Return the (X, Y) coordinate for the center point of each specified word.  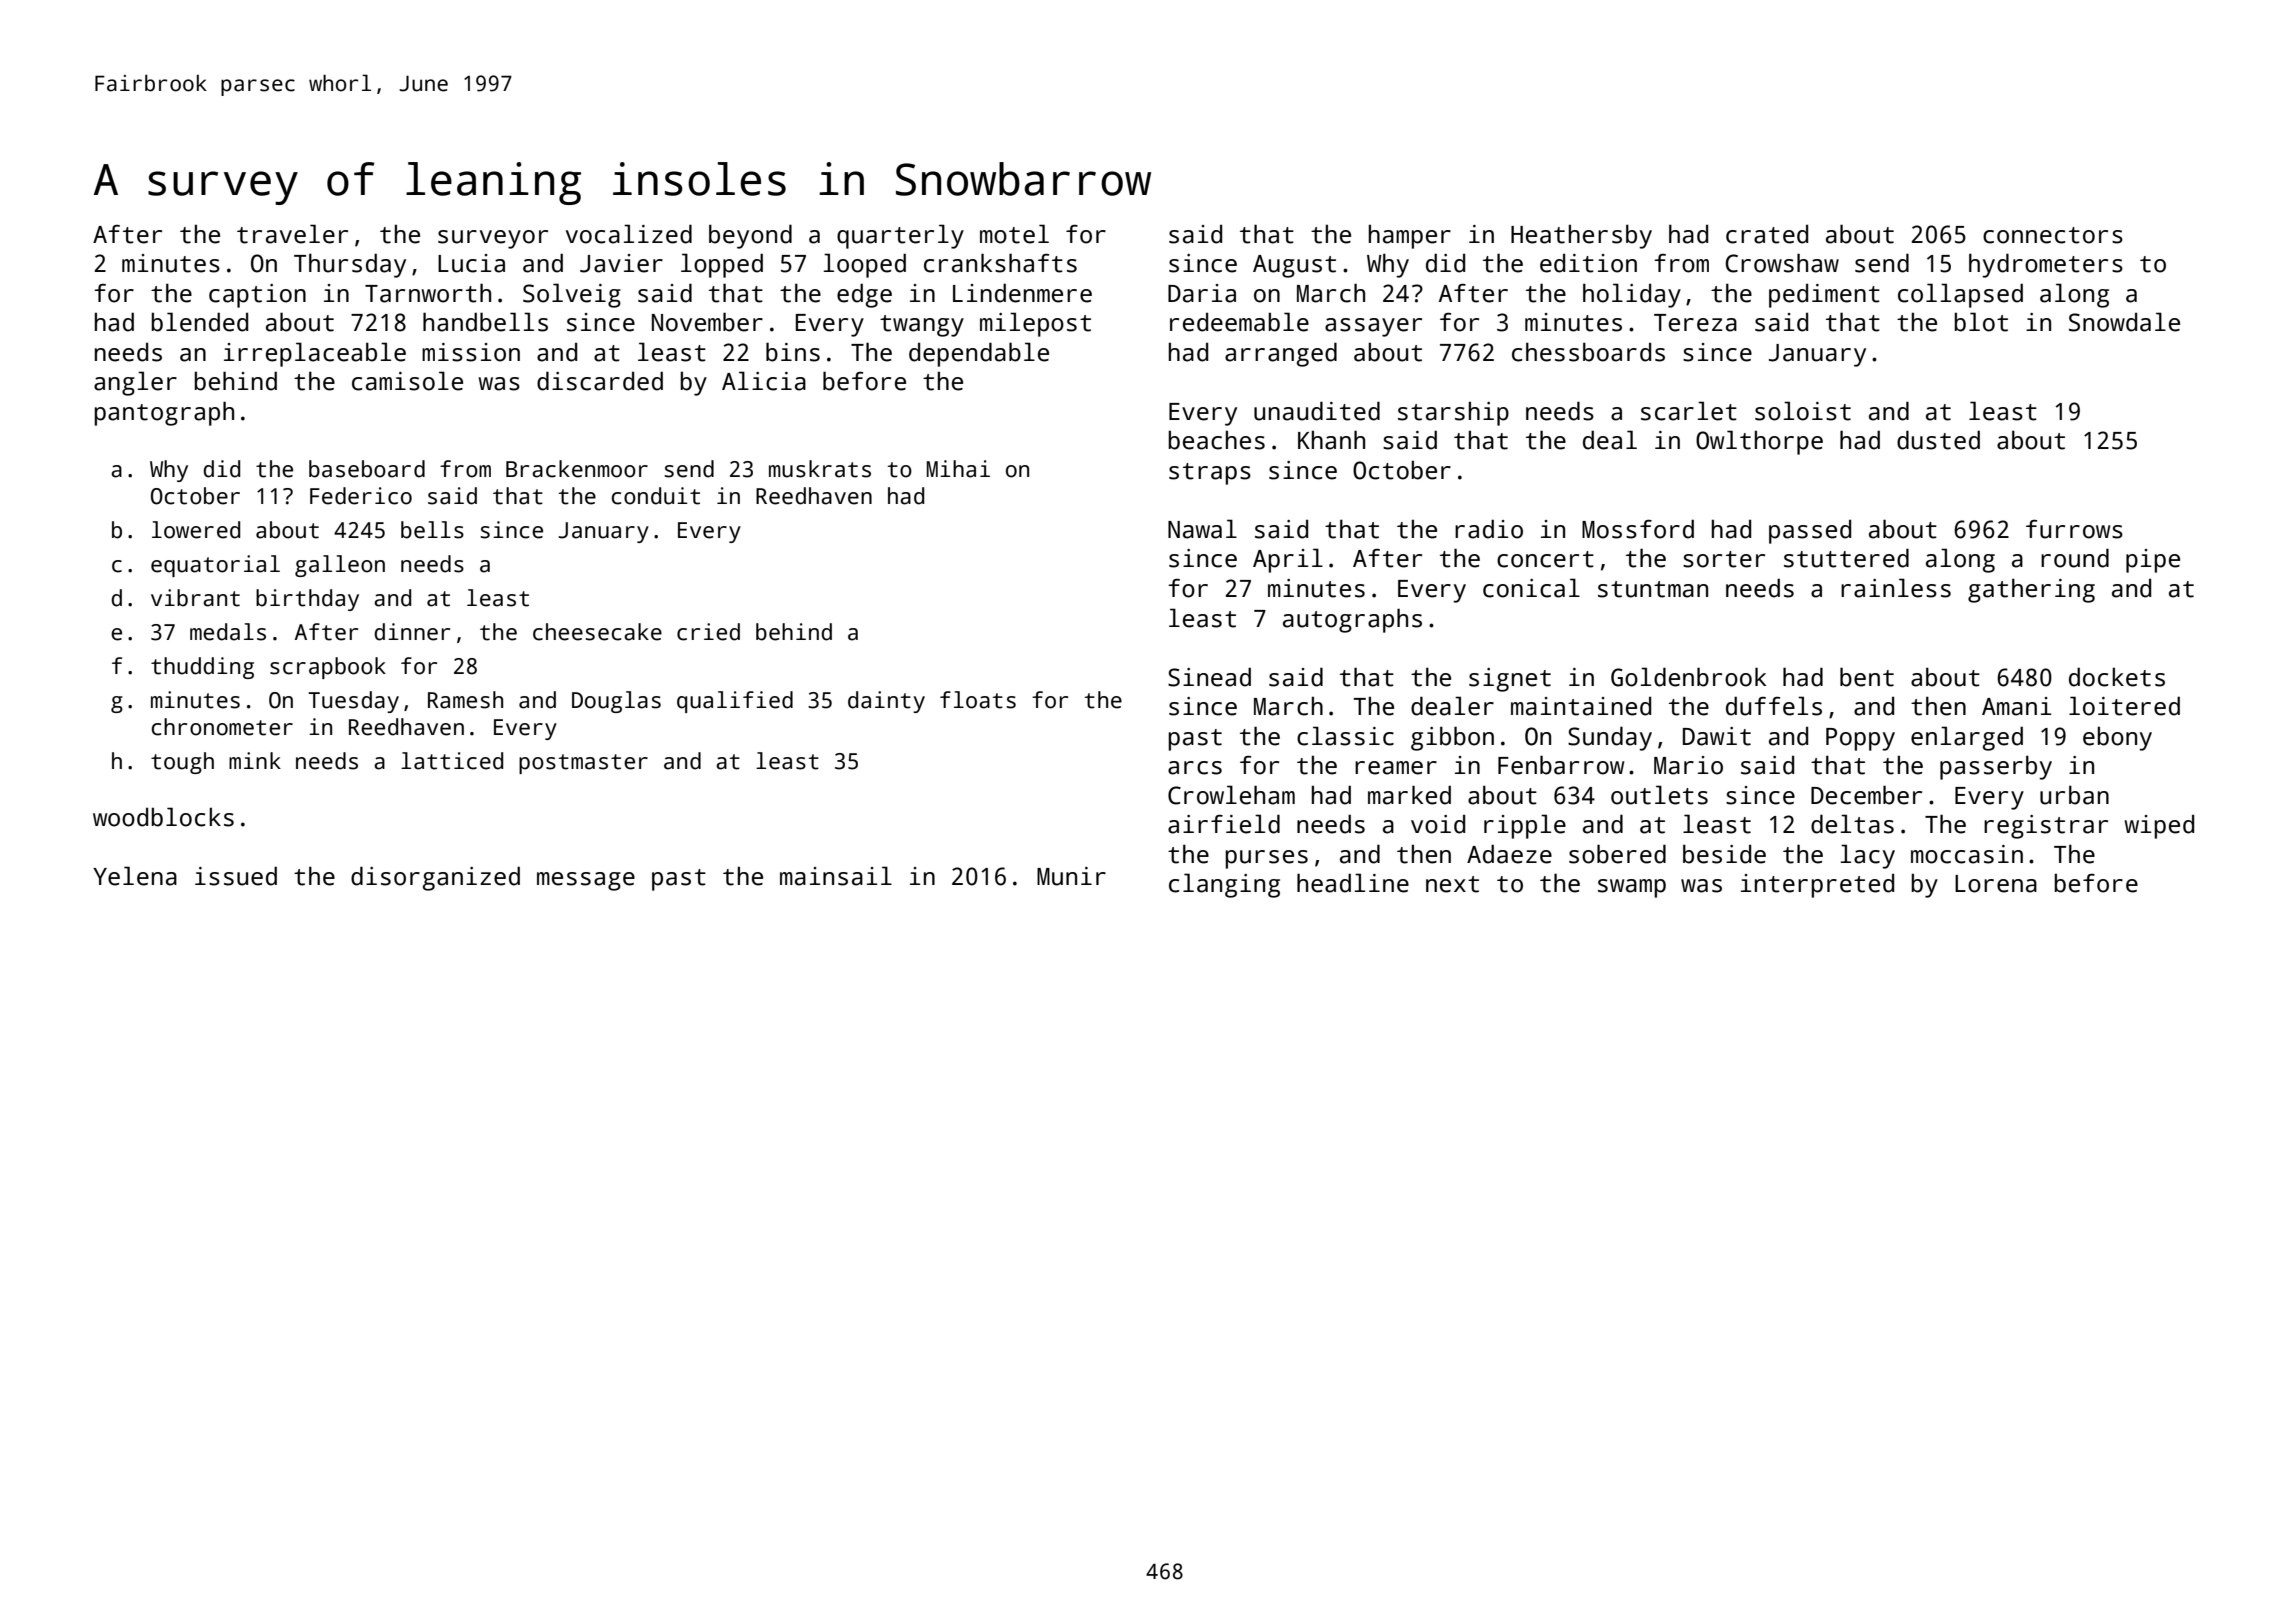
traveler (292, 234)
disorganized (435, 878)
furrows (2074, 529)
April (1288, 560)
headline (1353, 883)
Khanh (1331, 440)
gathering (2031, 590)
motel (1014, 234)
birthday (307, 600)
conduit (656, 496)
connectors (2053, 235)
